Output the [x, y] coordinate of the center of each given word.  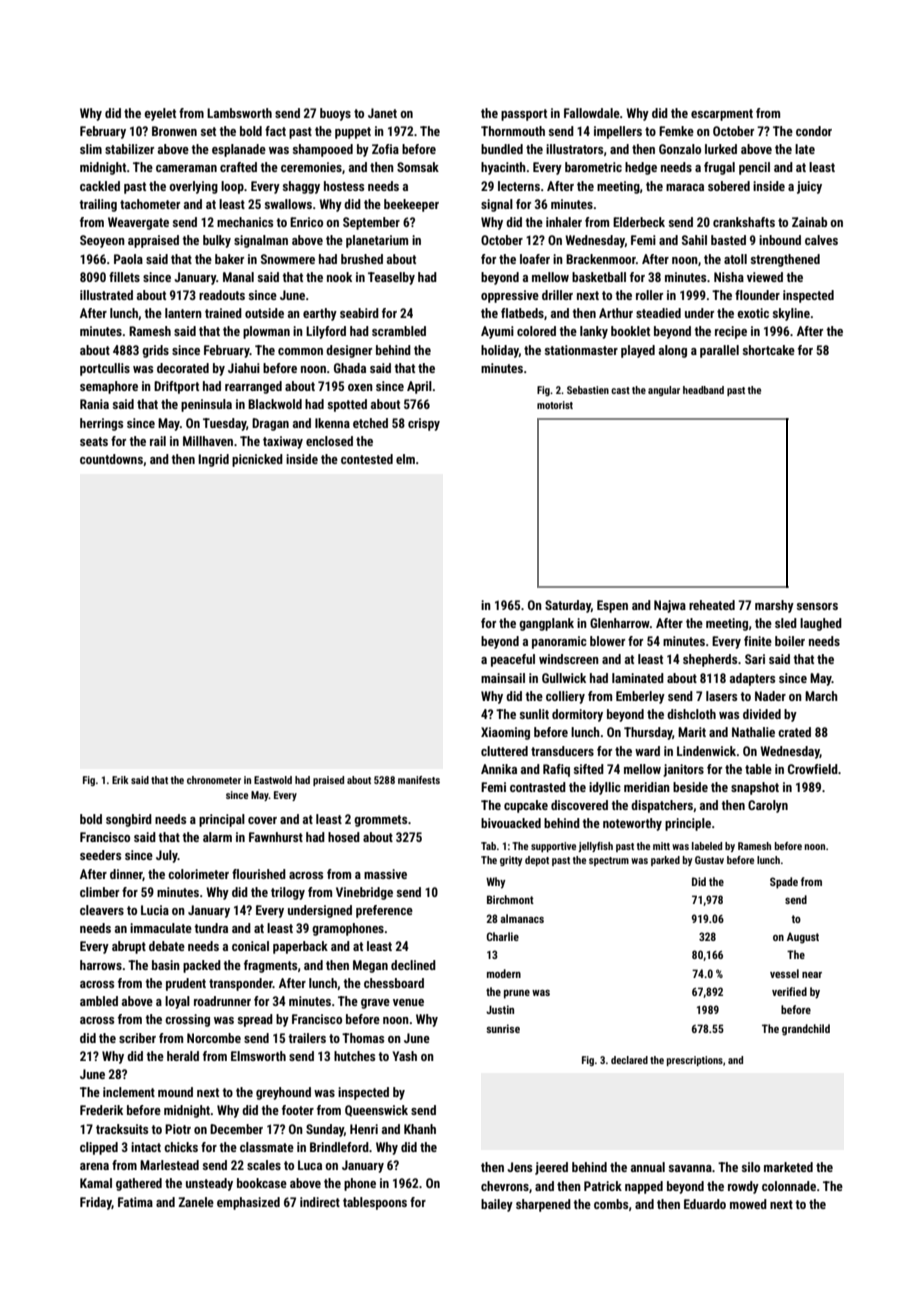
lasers [721, 696]
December [236, 1129]
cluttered [504, 751]
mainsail [503, 678]
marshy [774, 606]
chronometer [214, 780]
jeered [551, 1168]
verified [789, 991]
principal [222, 820]
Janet [382, 113]
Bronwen [174, 131]
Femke [676, 131]
